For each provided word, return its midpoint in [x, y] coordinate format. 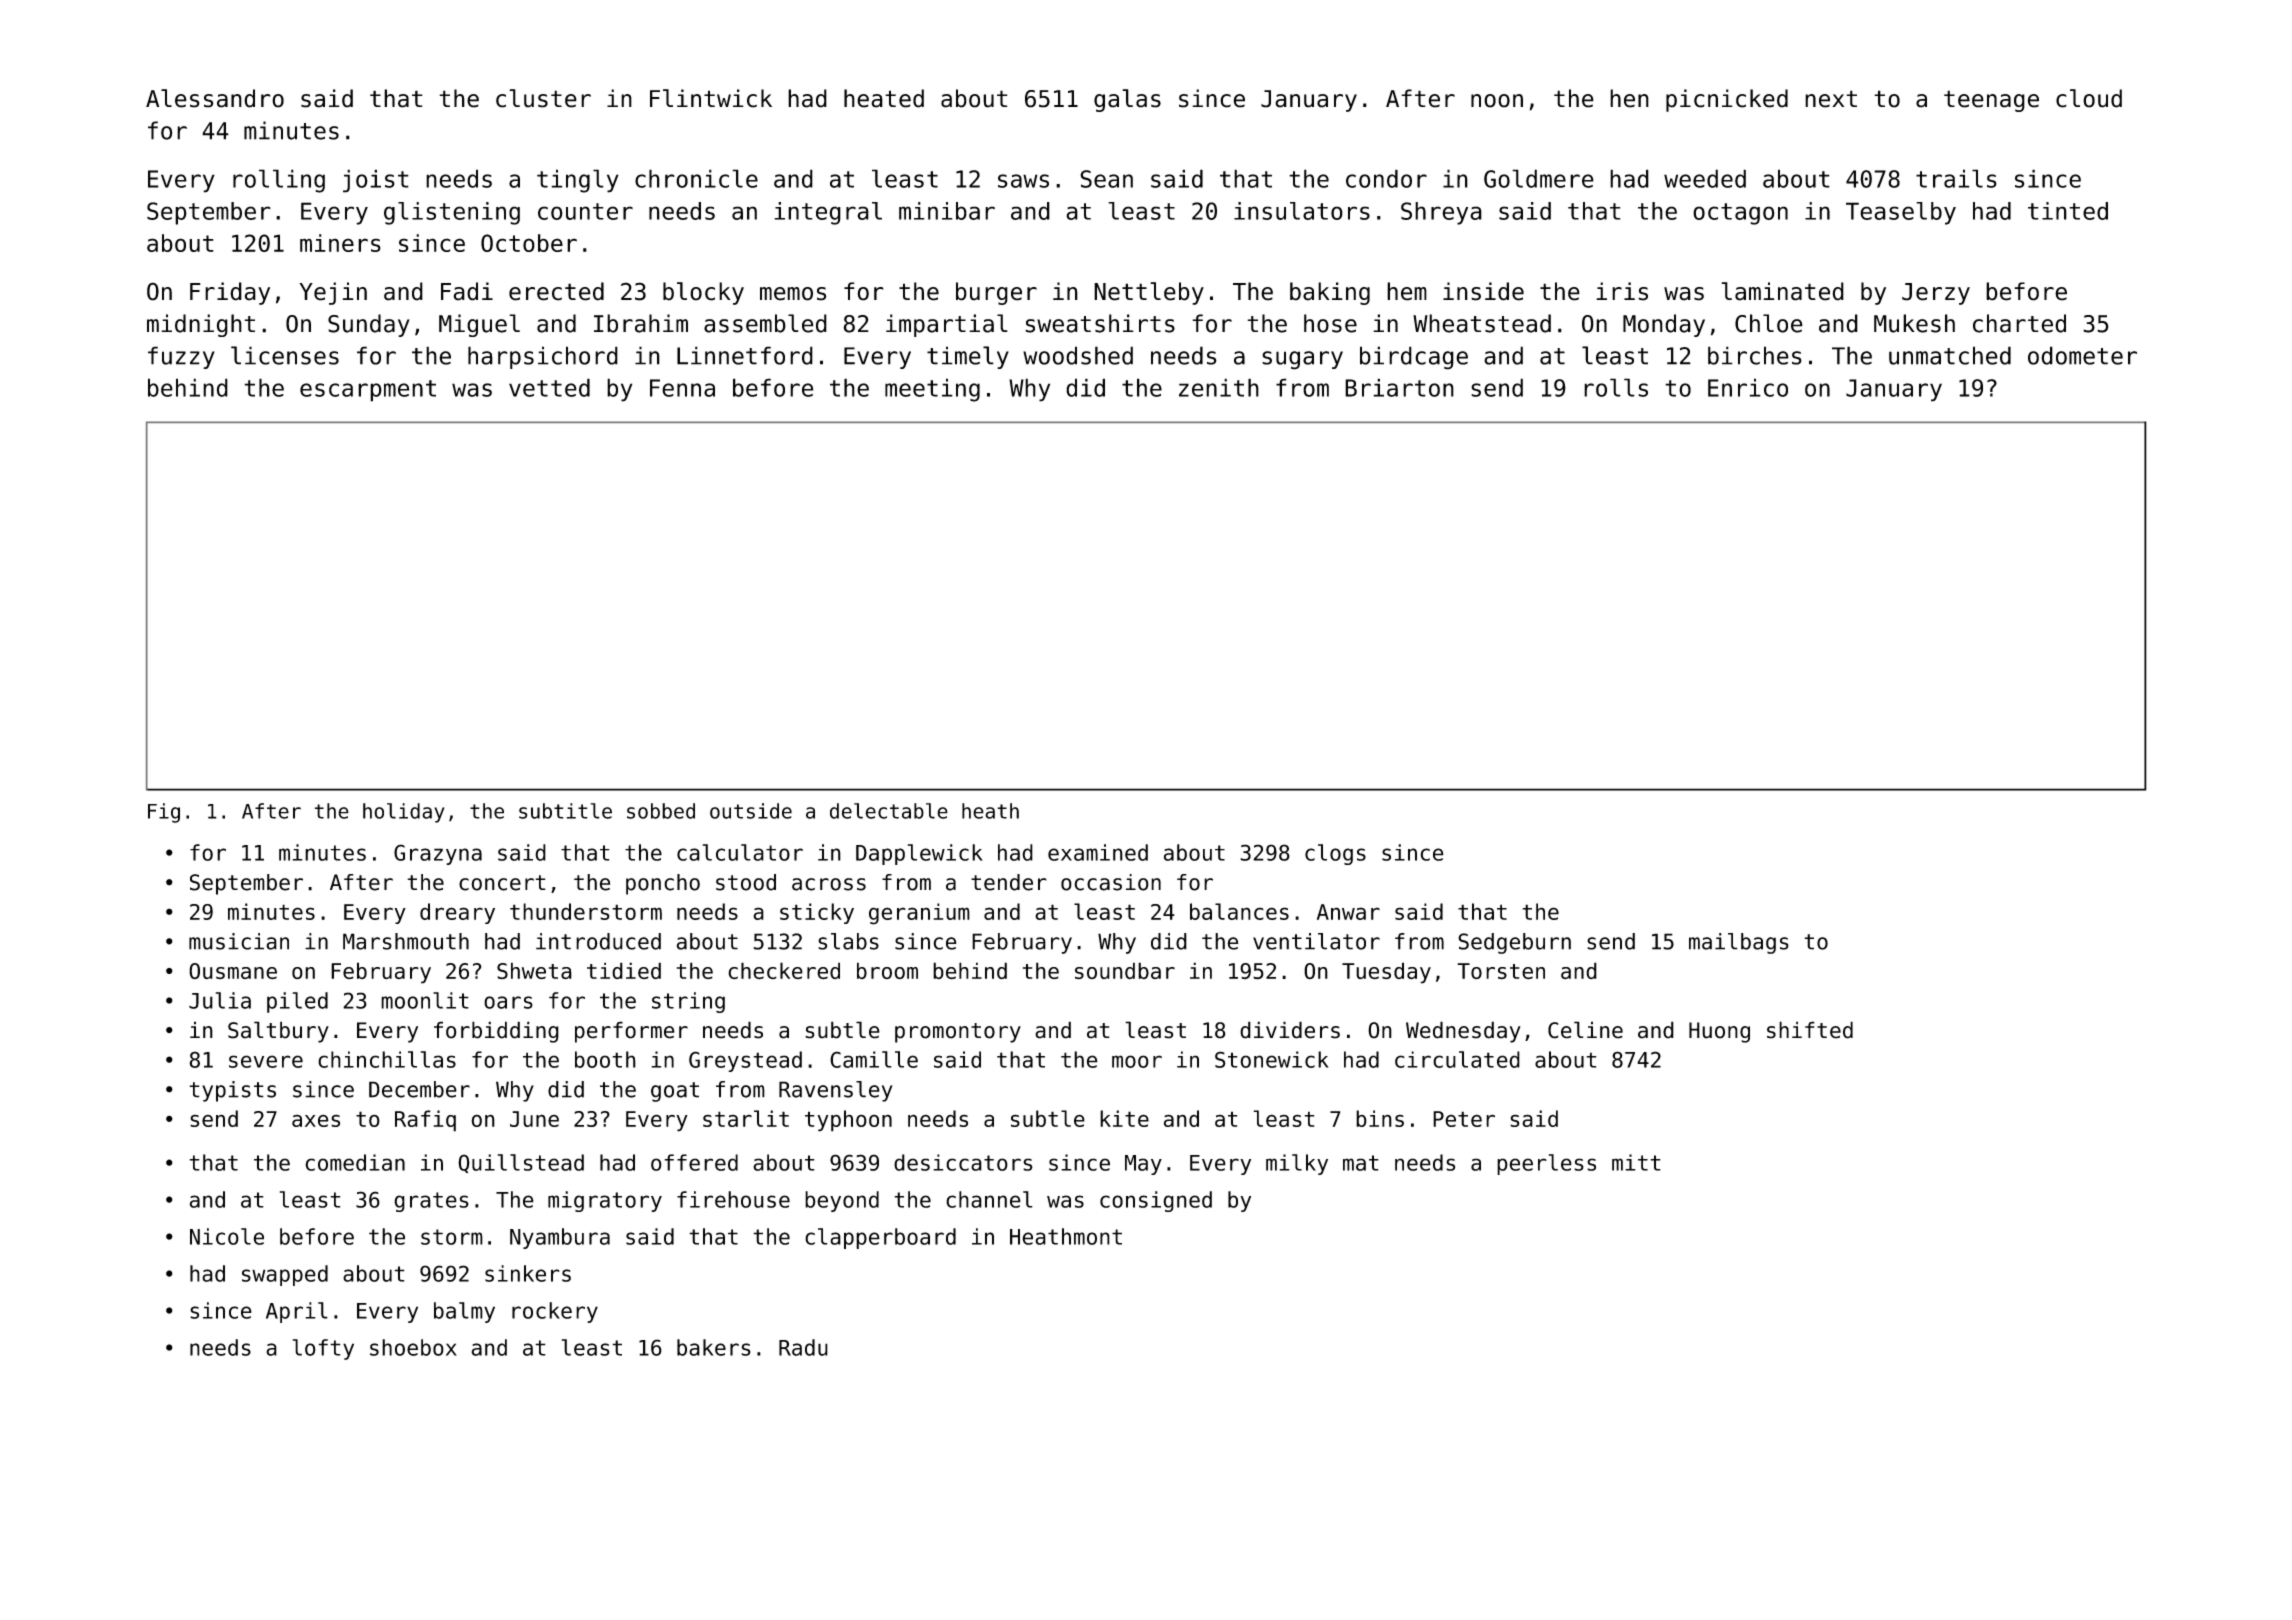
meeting [932, 390]
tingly [578, 181]
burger [996, 293]
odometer [2082, 355]
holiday [404, 813]
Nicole [227, 1236]
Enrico [1748, 387]
